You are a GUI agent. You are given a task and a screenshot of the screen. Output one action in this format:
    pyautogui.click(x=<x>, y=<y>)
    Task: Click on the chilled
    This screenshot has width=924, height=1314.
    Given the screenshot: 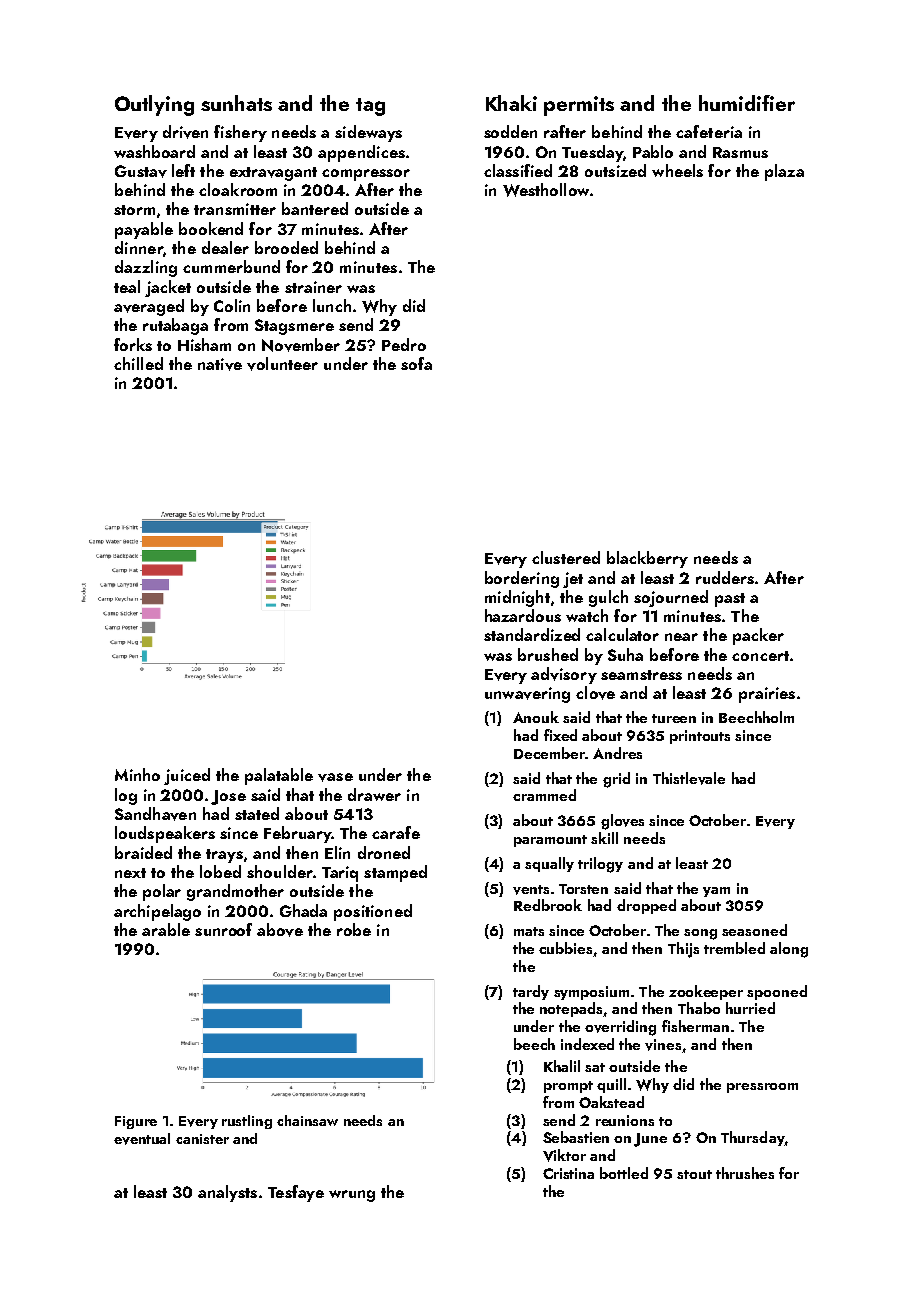 What is the action you would take?
    pyautogui.click(x=138, y=363)
